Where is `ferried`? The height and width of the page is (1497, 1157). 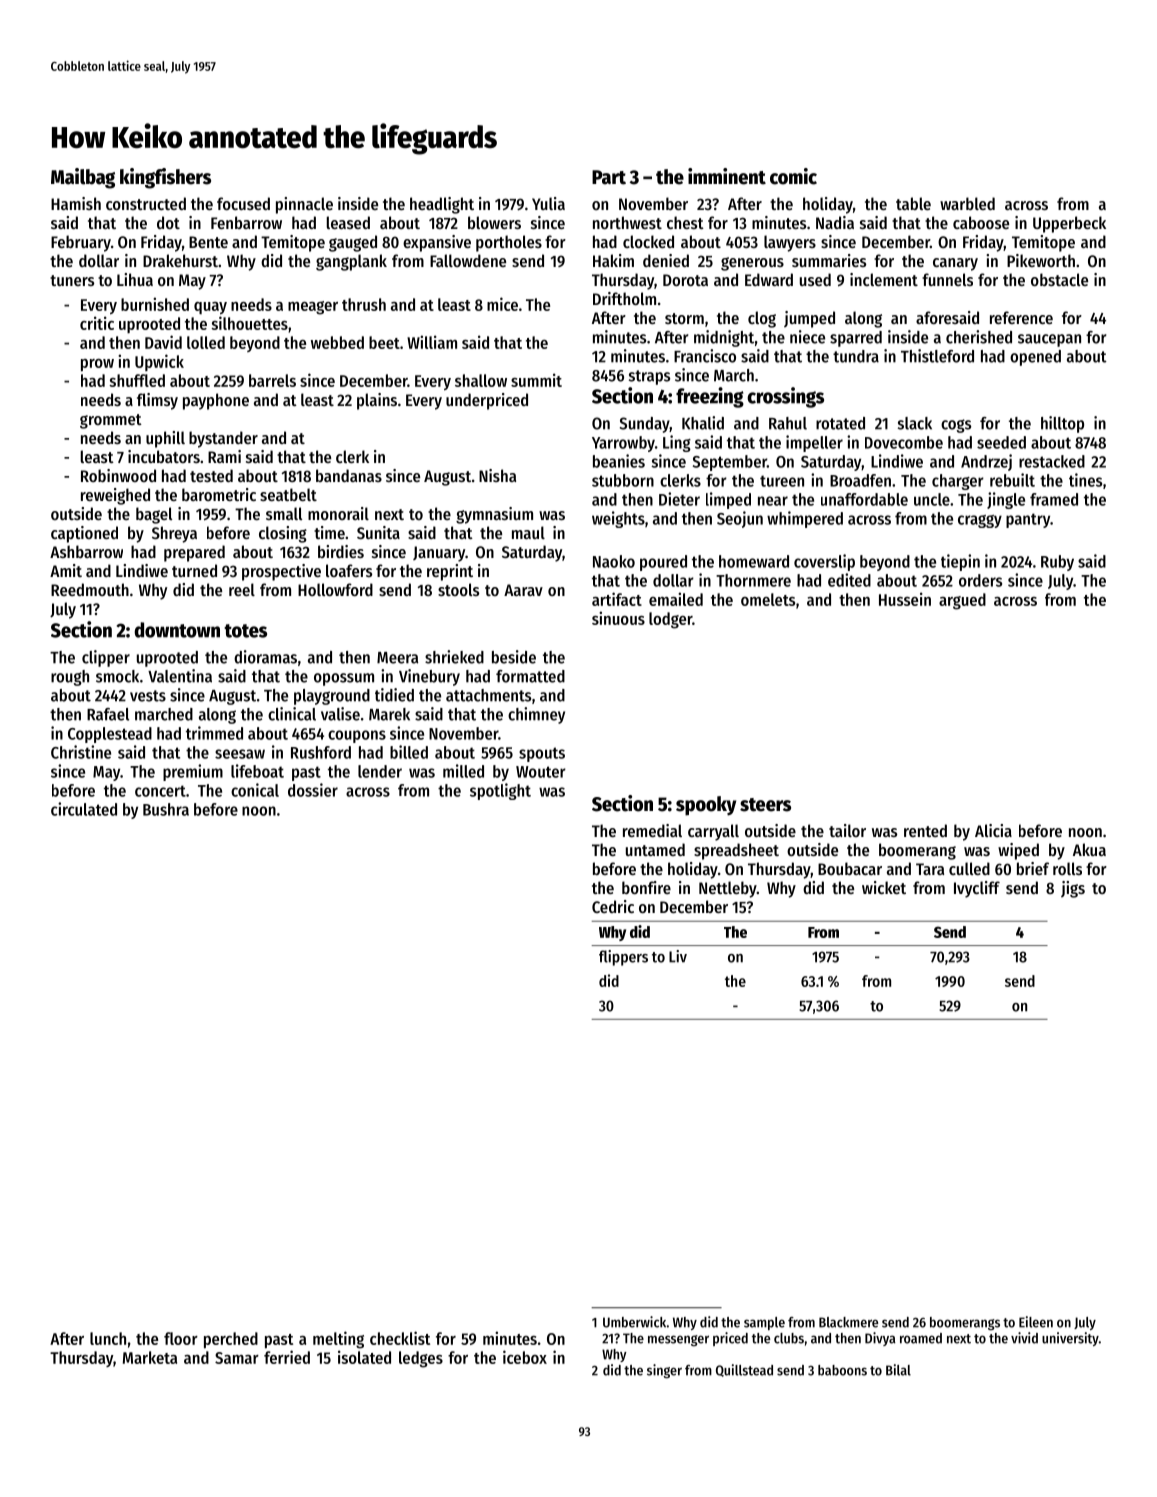 ferried is located at coordinates (287, 1357).
